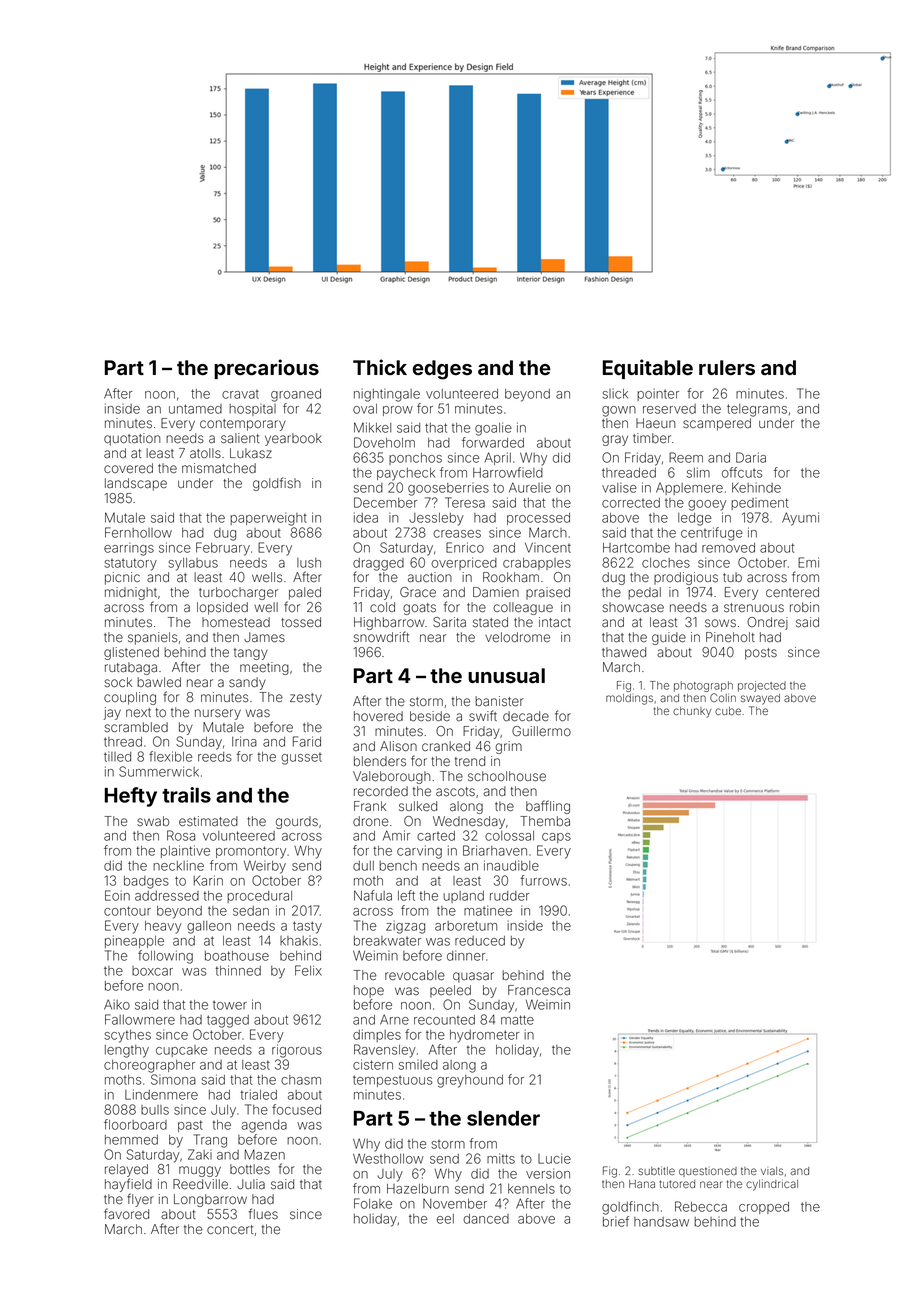 Image resolution: width=924 pixels, height=1308 pixels. What do you see at coordinates (539, 990) in the image?
I see `Francesca` at bounding box center [539, 990].
